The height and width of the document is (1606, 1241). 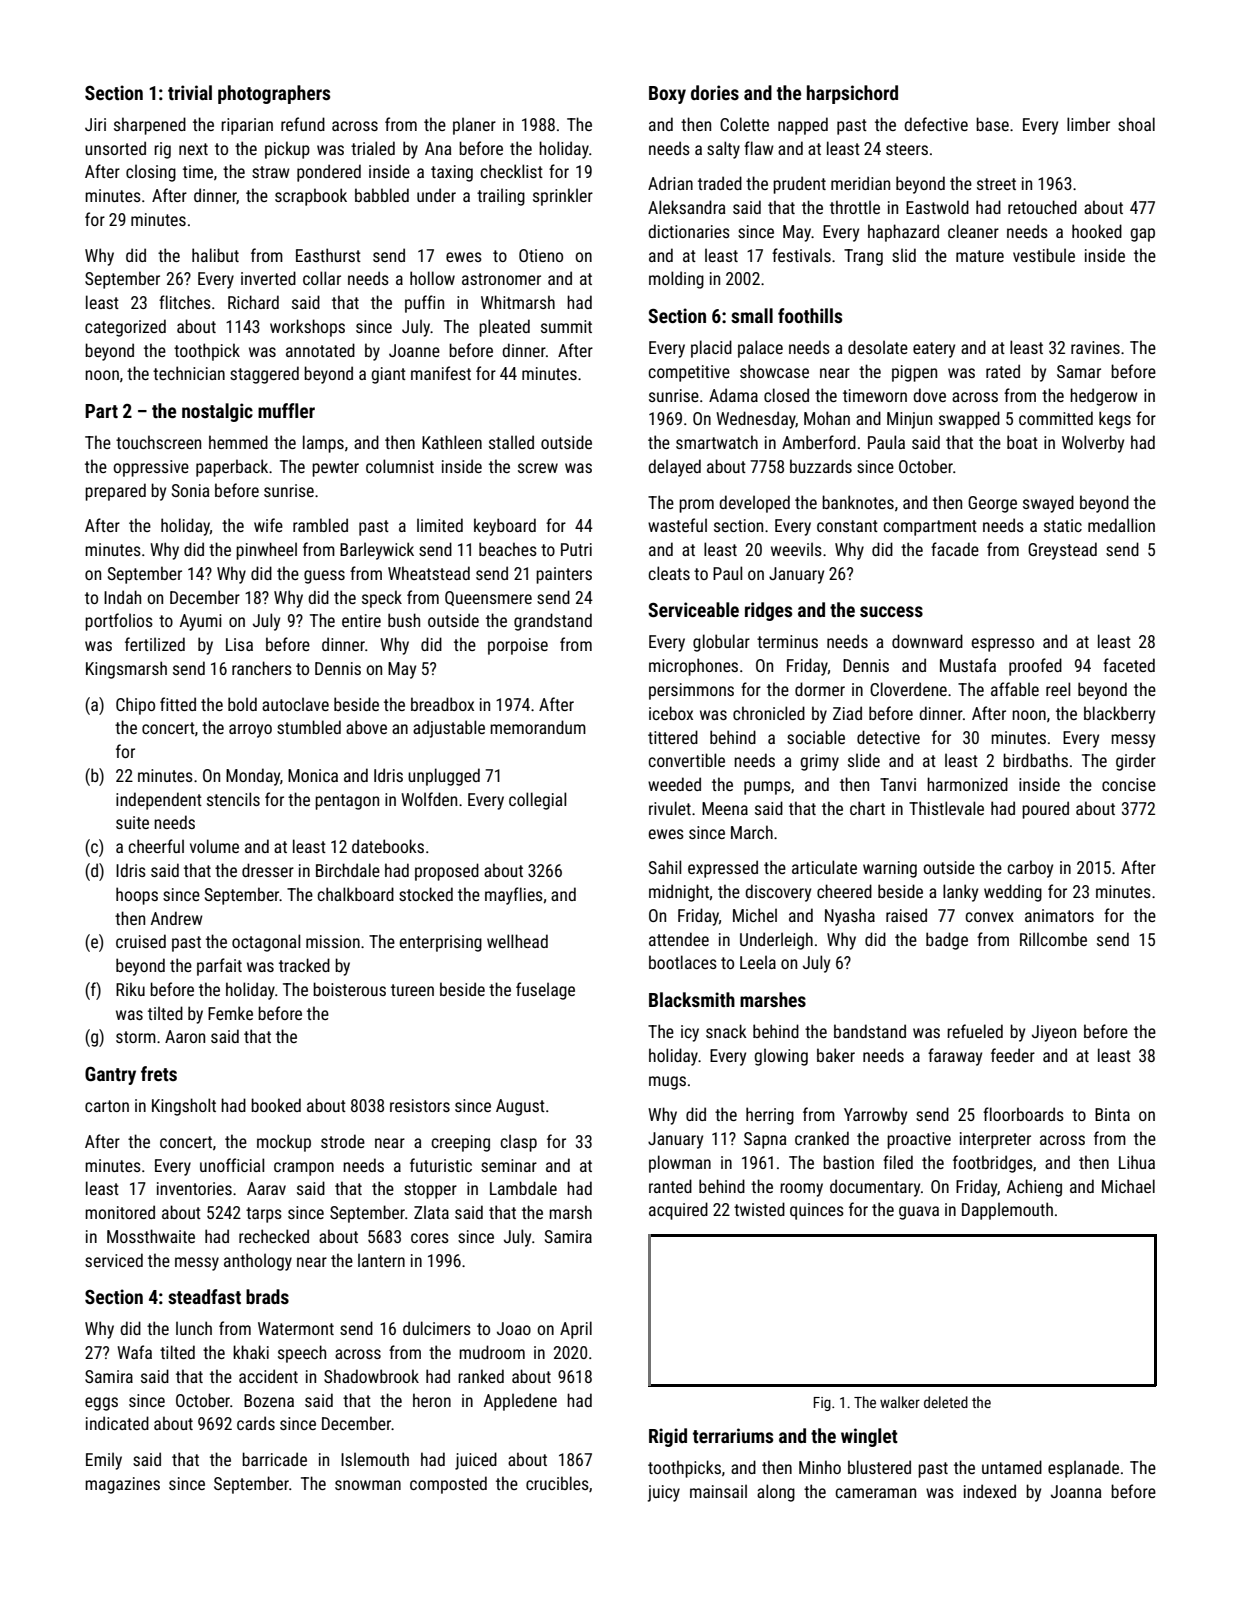 What do you see at coordinates (1083, 1469) in the document?
I see `esplanade` at bounding box center [1083, 1469].
